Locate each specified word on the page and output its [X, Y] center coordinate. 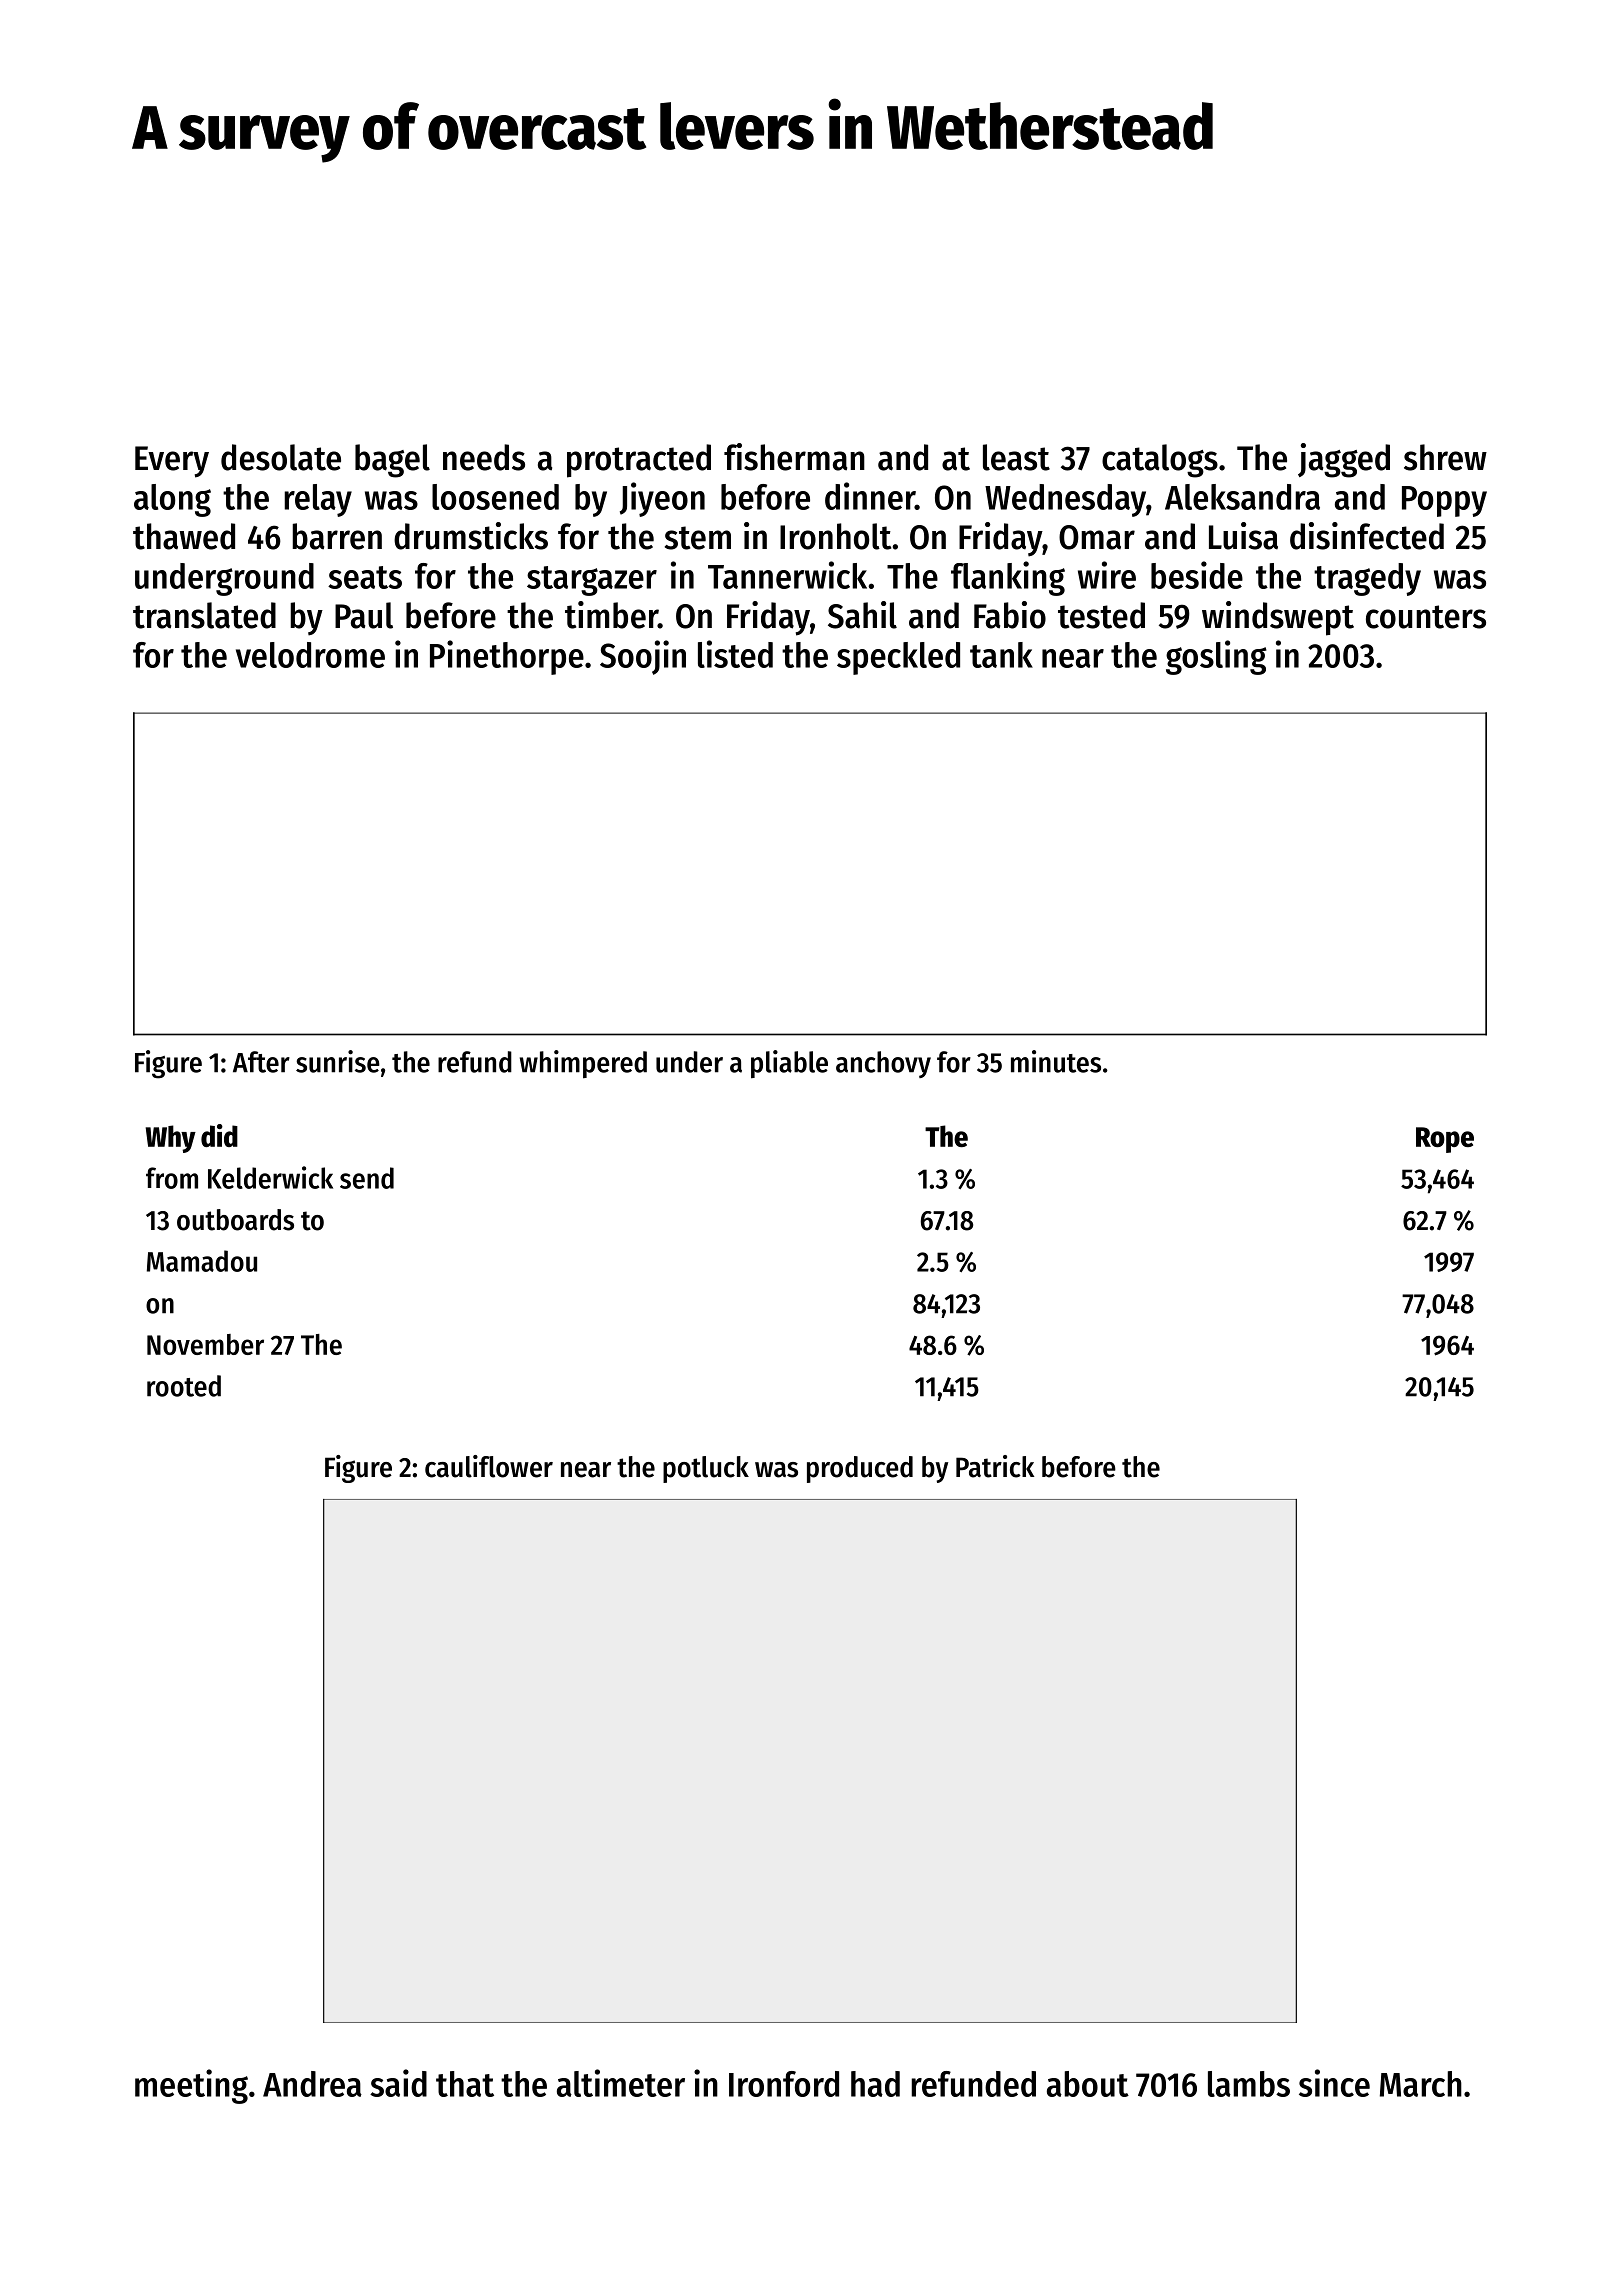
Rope [1445, 1140]
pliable [789, 1064]
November [205, 1344]
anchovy [883, 1064]
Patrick [995, 1466]
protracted [639, 461]
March [1421, 2084]
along [172, 500]
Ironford [784, 2084]
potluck [706, 1469]
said [398, 2083]
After [261, 1062]
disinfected [1367, 536]
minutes [1056, 1061]
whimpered [583, 1064]
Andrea [312, 2084]
